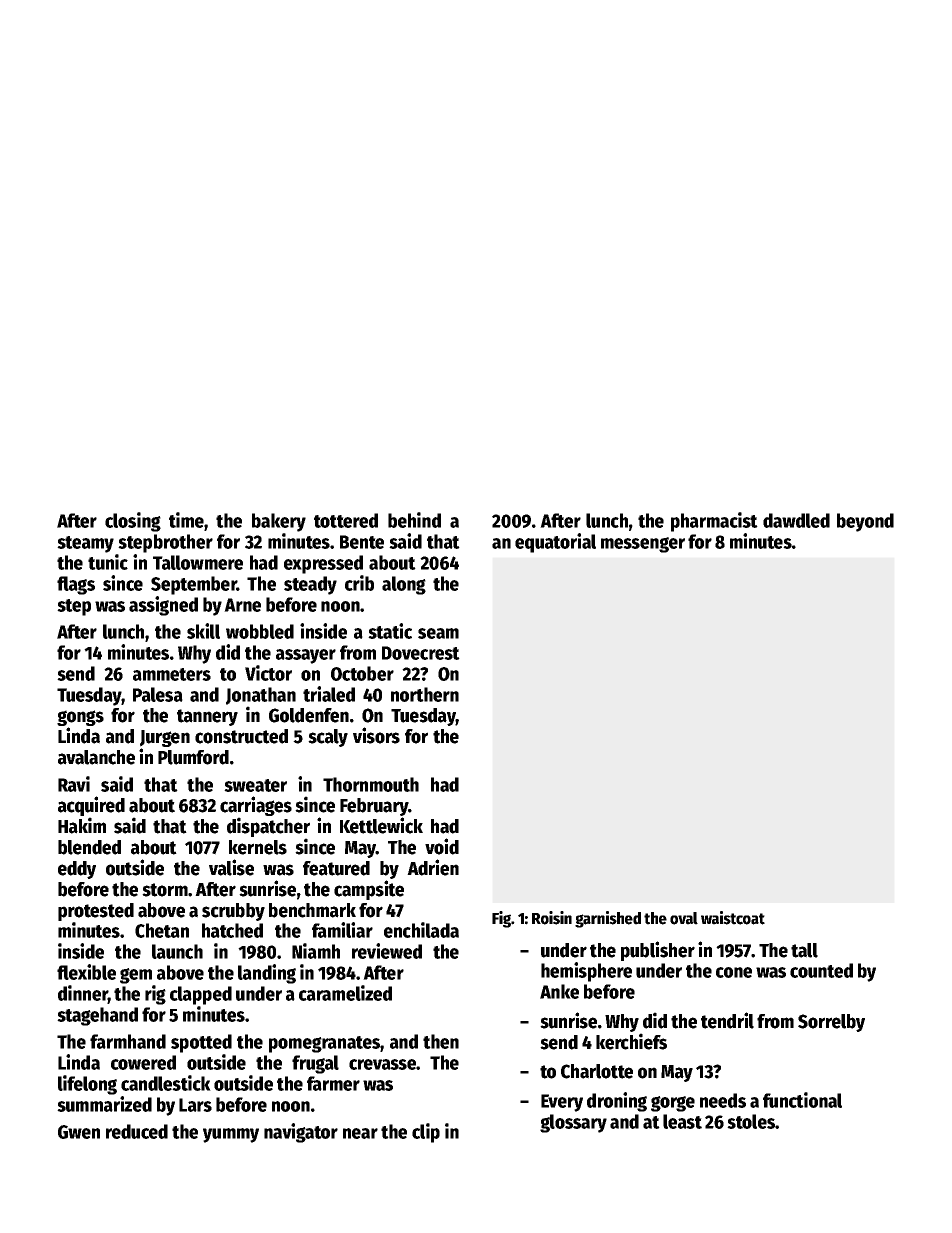 The width and height of the screenshot is (952, 1233). What do you see at coordinates (241, 736) in the screenshot?
I see `constructed` at bounding box center [241, 736].
